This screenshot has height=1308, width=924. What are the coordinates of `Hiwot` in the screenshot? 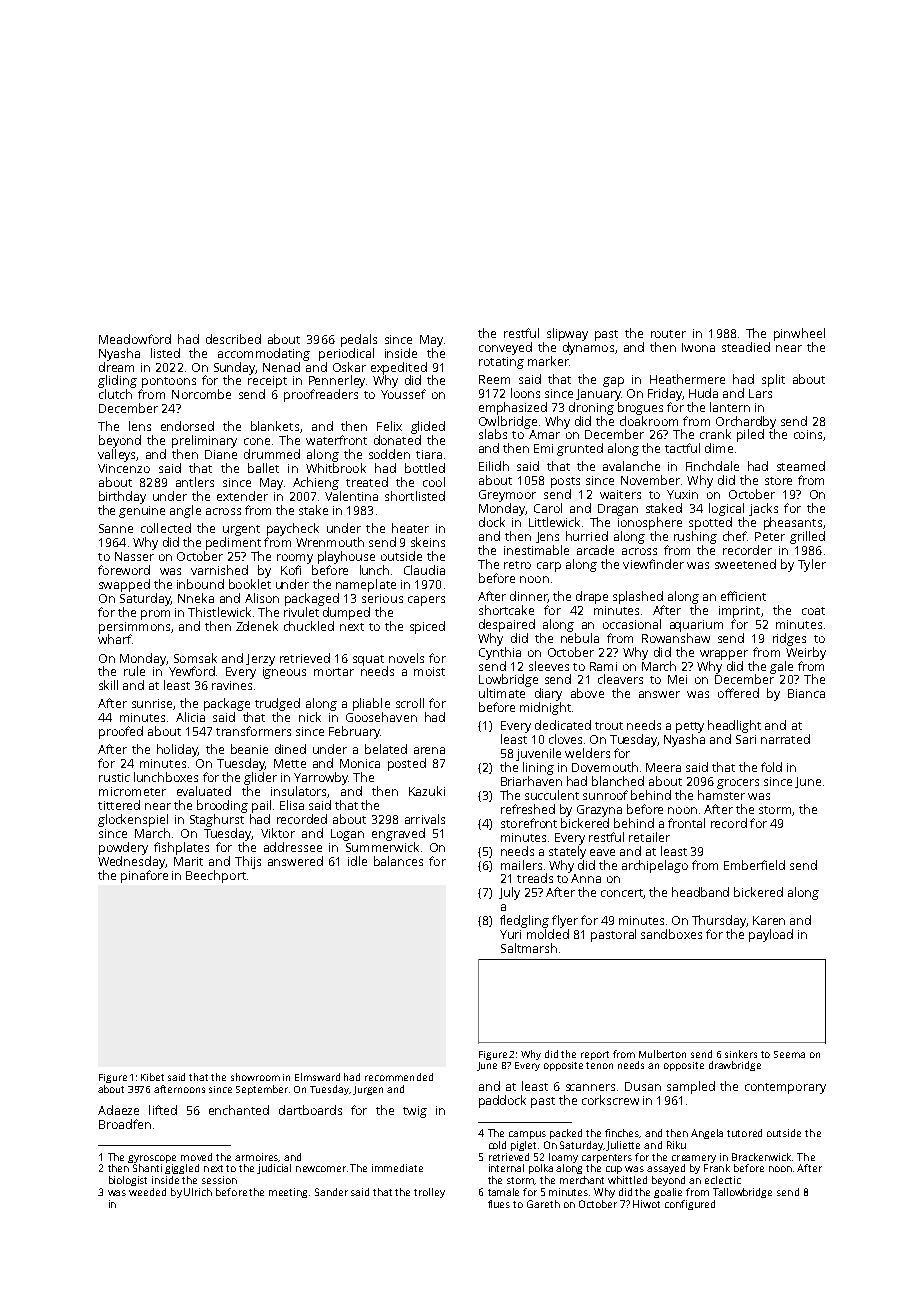 It's located at (646, 1204).
